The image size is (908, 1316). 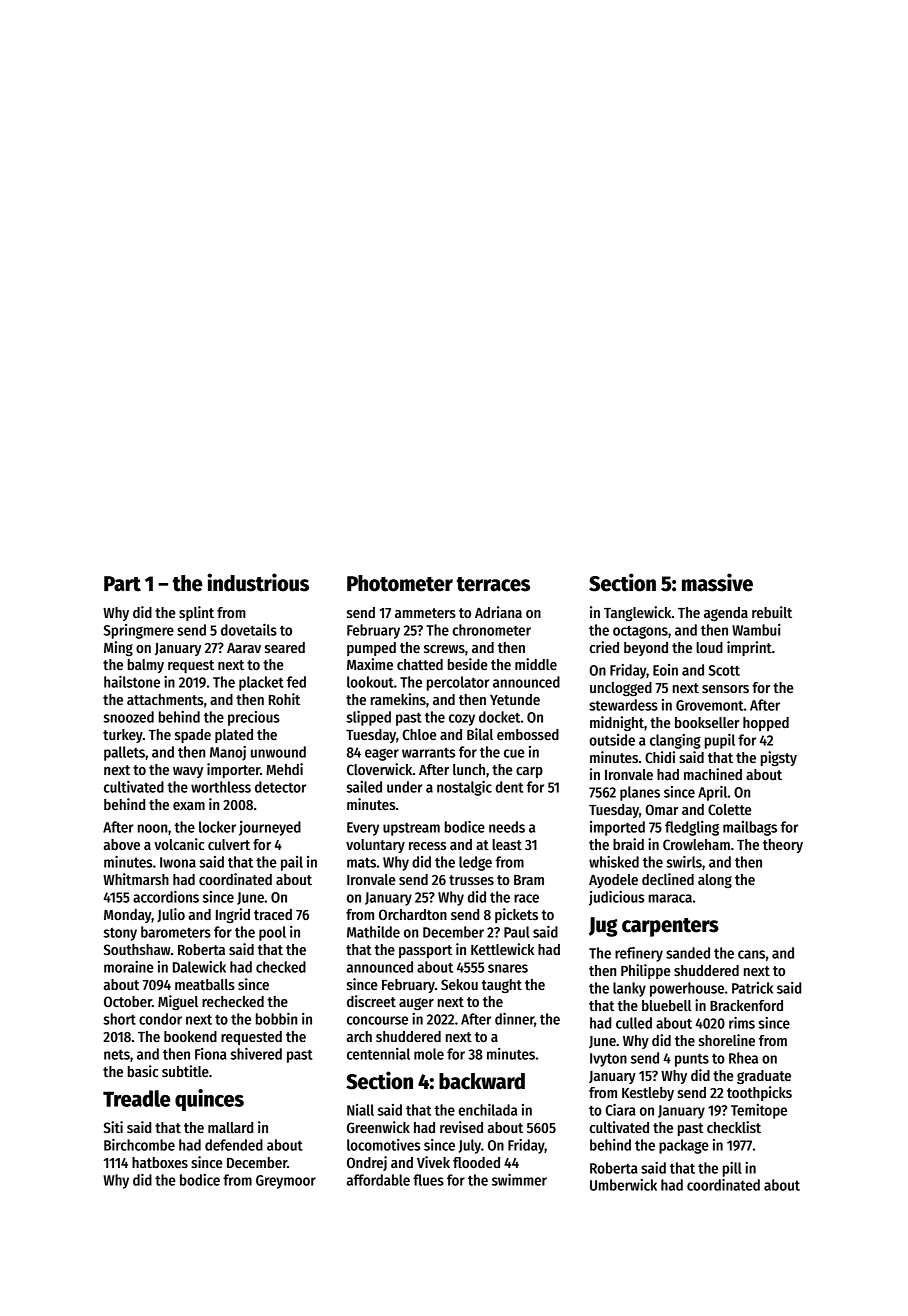 What do you see at coordinates (462, 720) in the document?
I see `cozy` at bounding box center [462, 720].
